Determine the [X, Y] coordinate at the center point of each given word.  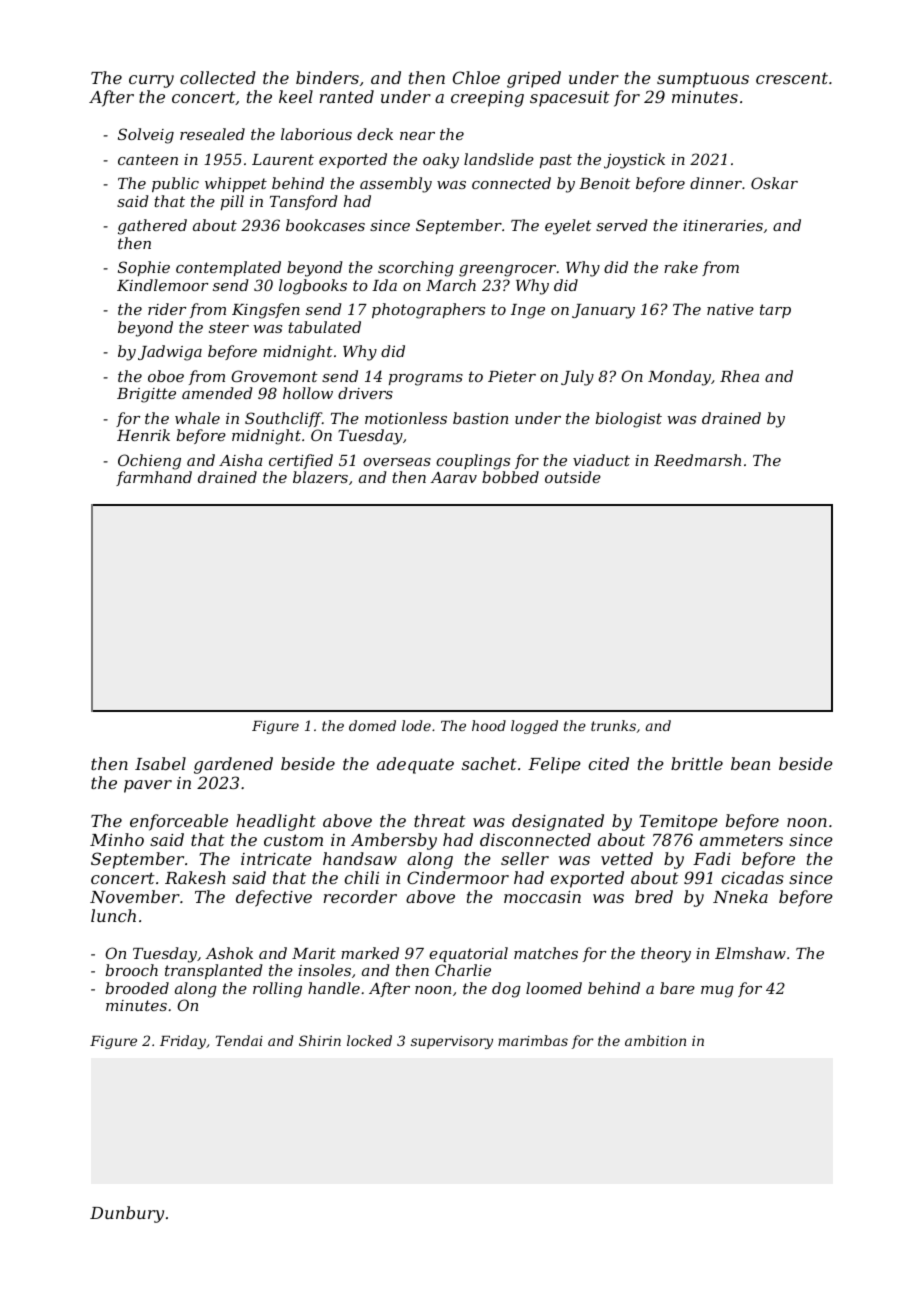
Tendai [239, 1040]
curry [151, 81]
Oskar [774, 183]
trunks [613, 725]
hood [489, 725]
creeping [487, 99]
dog [506, 990]
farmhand [154, 478]
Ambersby [394, 841]
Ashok [229, 953]
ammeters [741, 840]
